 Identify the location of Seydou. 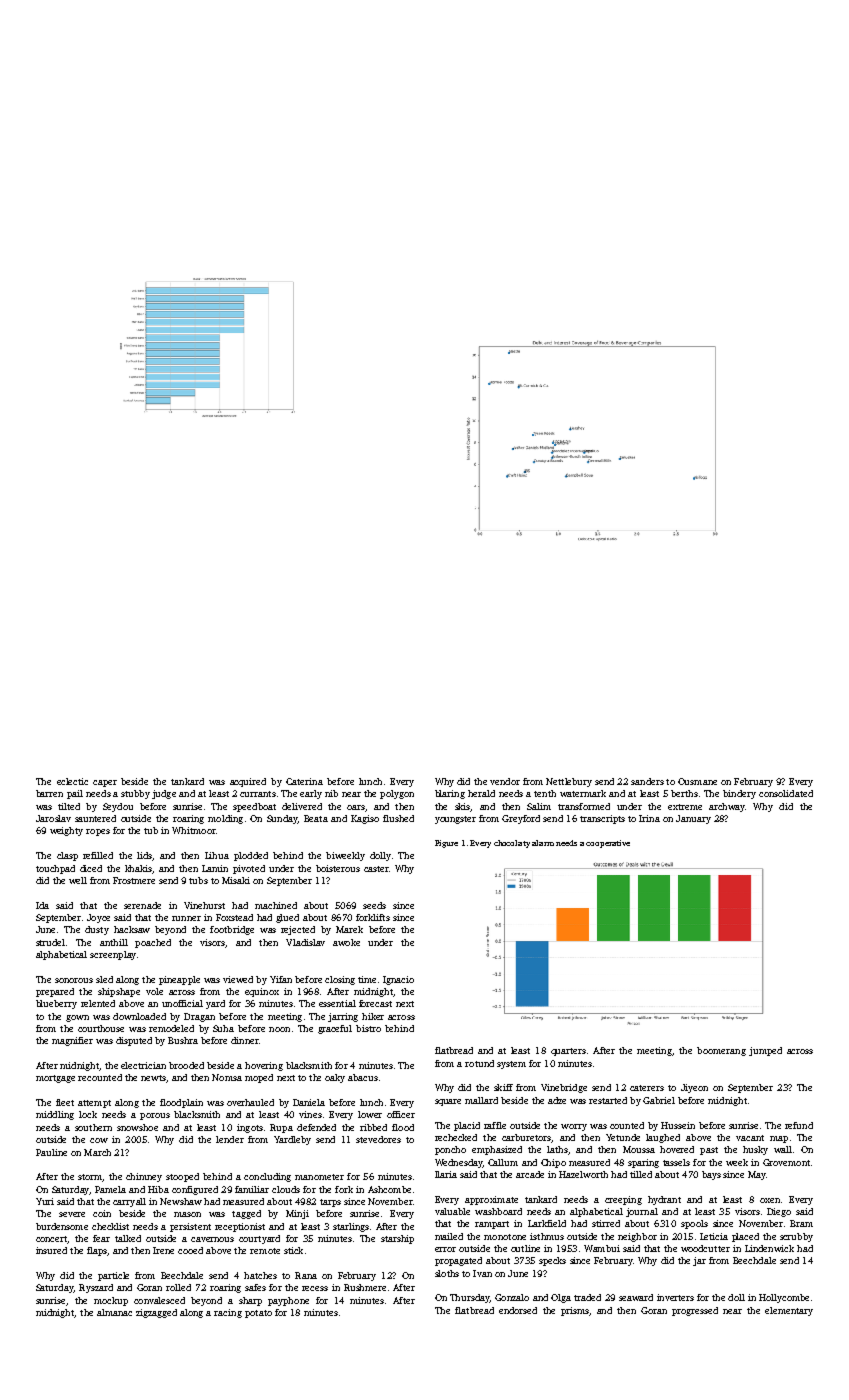
(118, 807).
